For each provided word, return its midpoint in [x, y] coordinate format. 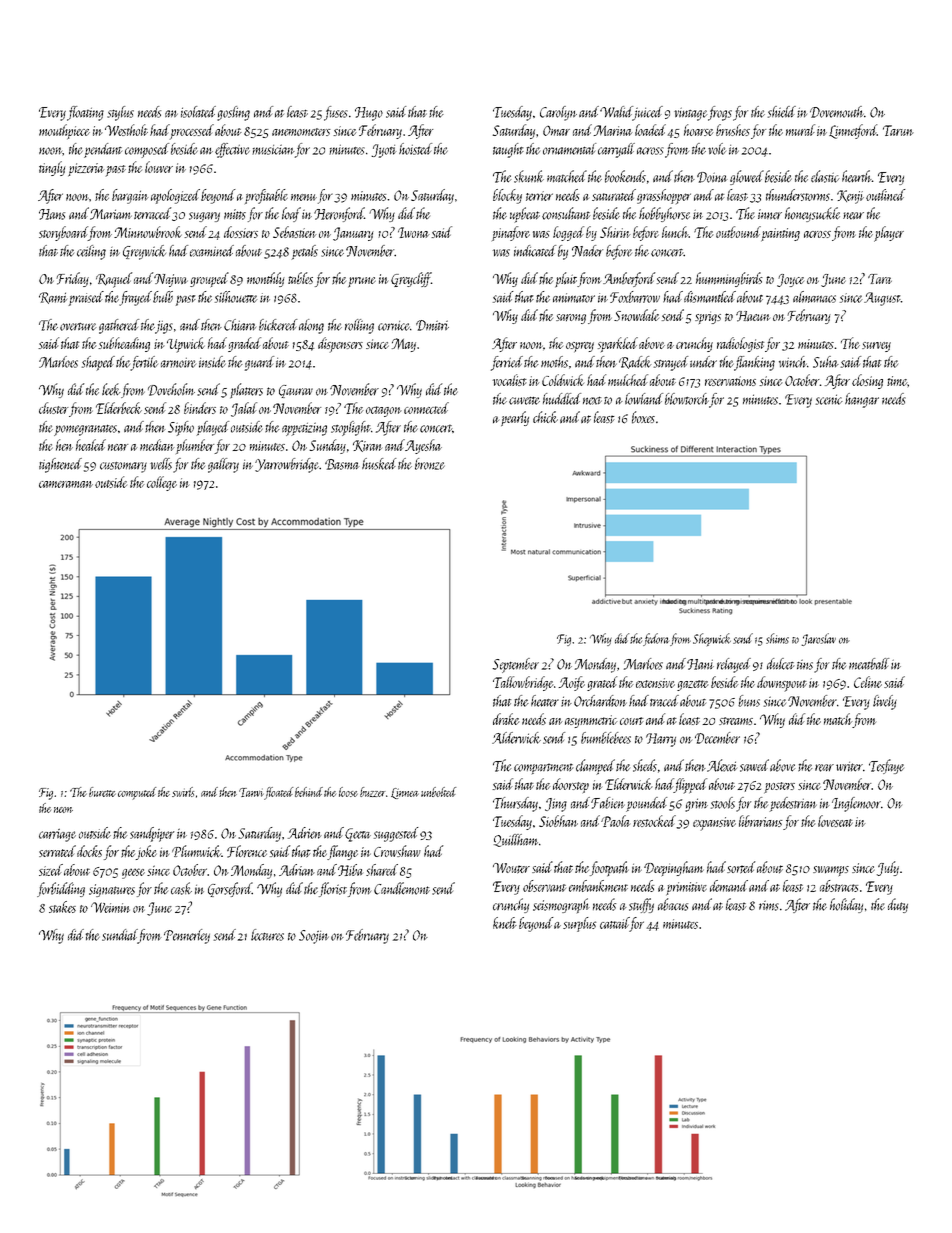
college [162, 483]
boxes [643, 417]
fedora [656, 639]
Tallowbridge [523, 683]
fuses [336, 113]
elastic [825, 176]
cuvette [524, 400]
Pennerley [187, 936]
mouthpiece [64, 132]
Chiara [240, 325]
